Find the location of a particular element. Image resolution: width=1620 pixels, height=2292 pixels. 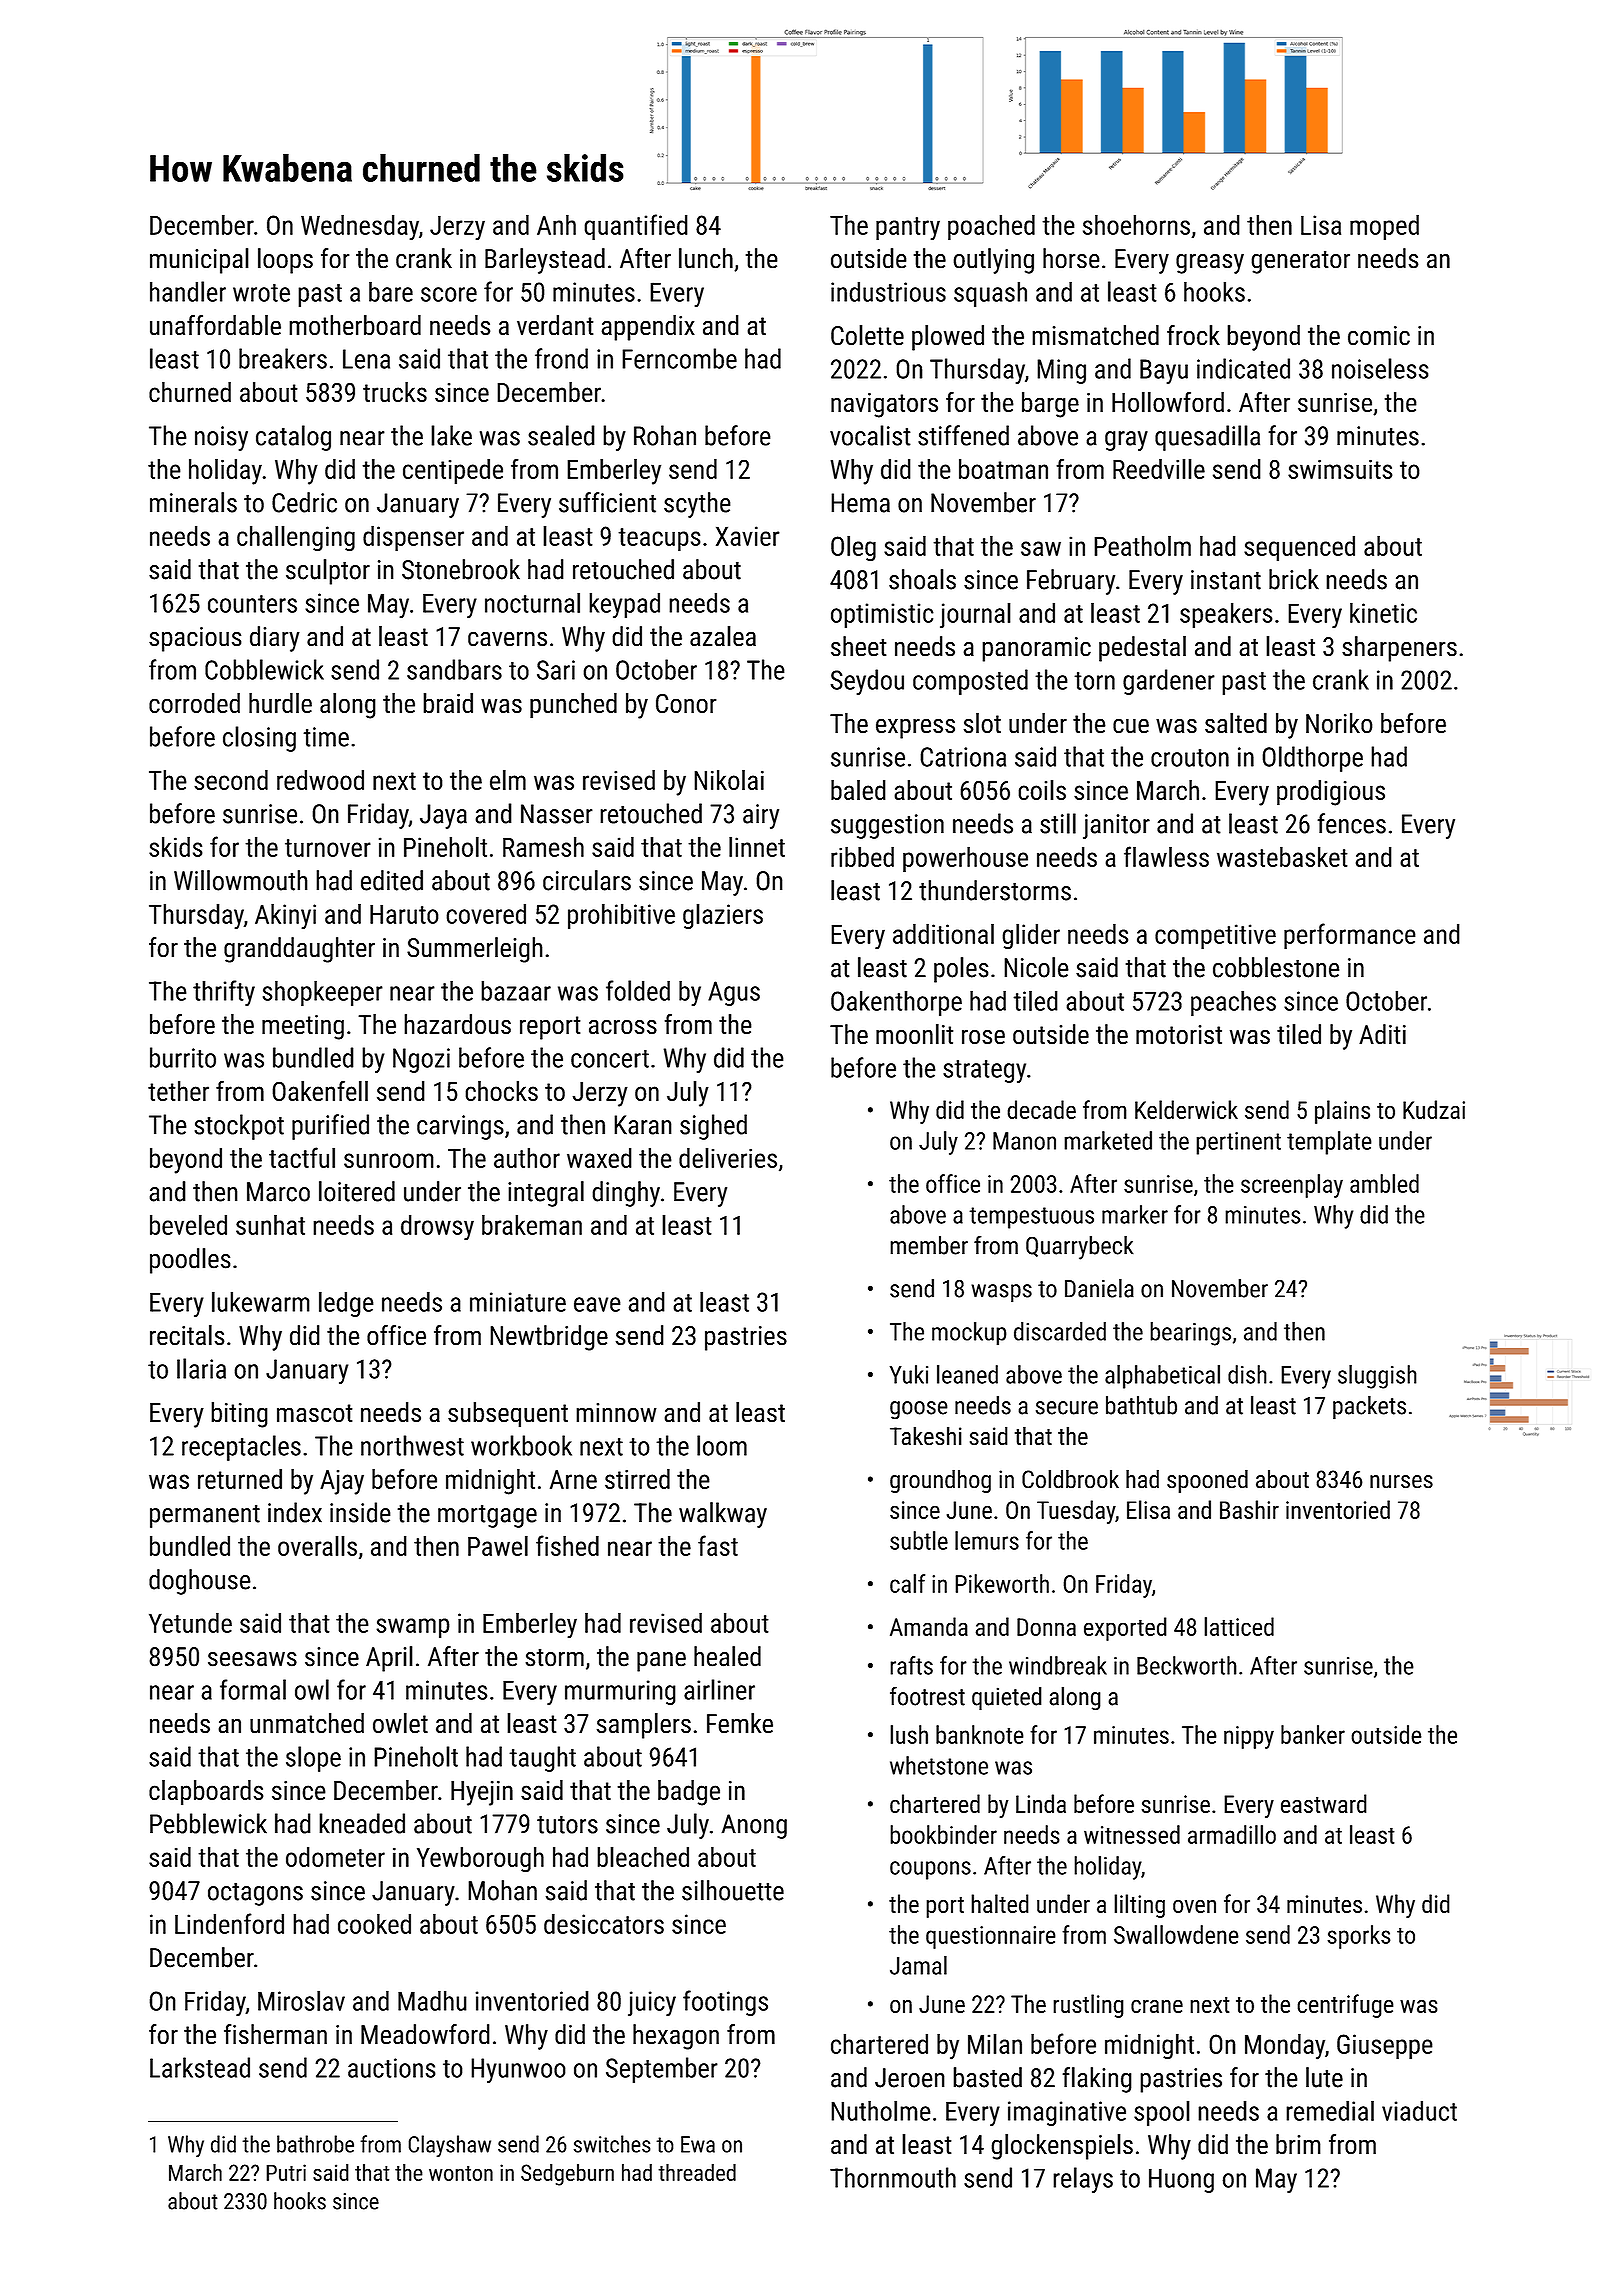

Thornmouth is located at coordinates (893, 2177).
